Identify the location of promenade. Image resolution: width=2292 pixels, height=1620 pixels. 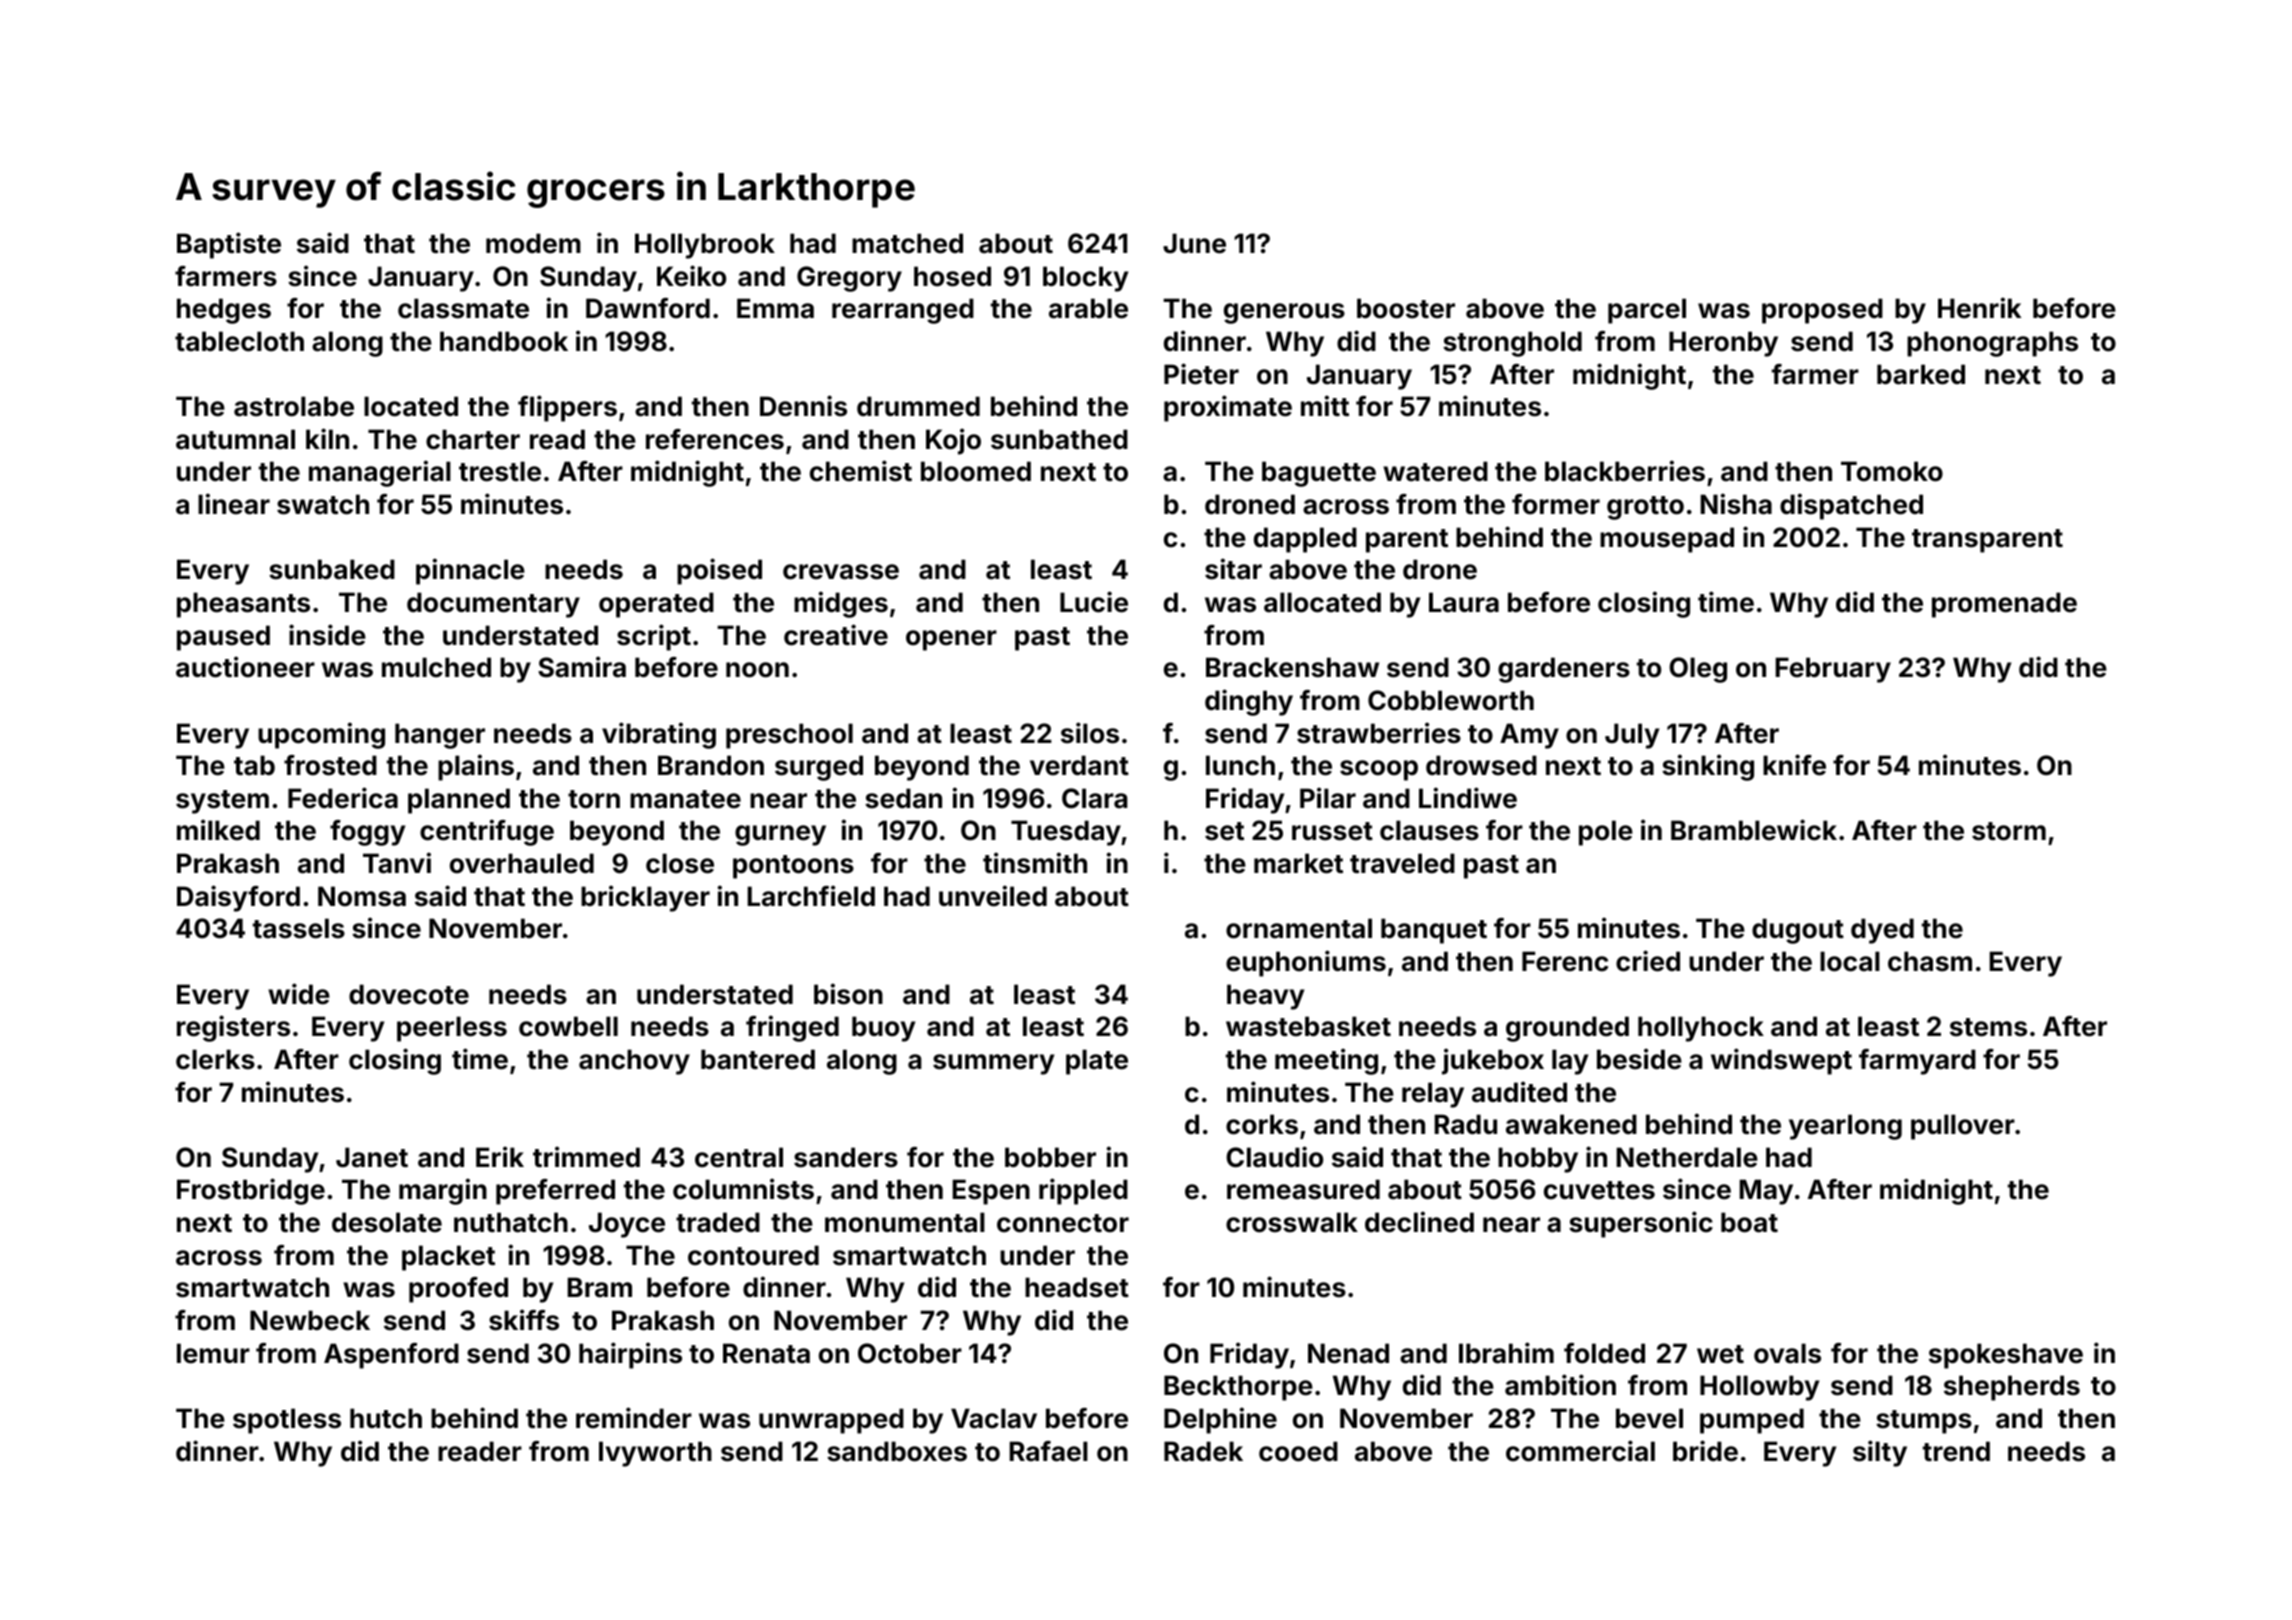
(2004, 605).
